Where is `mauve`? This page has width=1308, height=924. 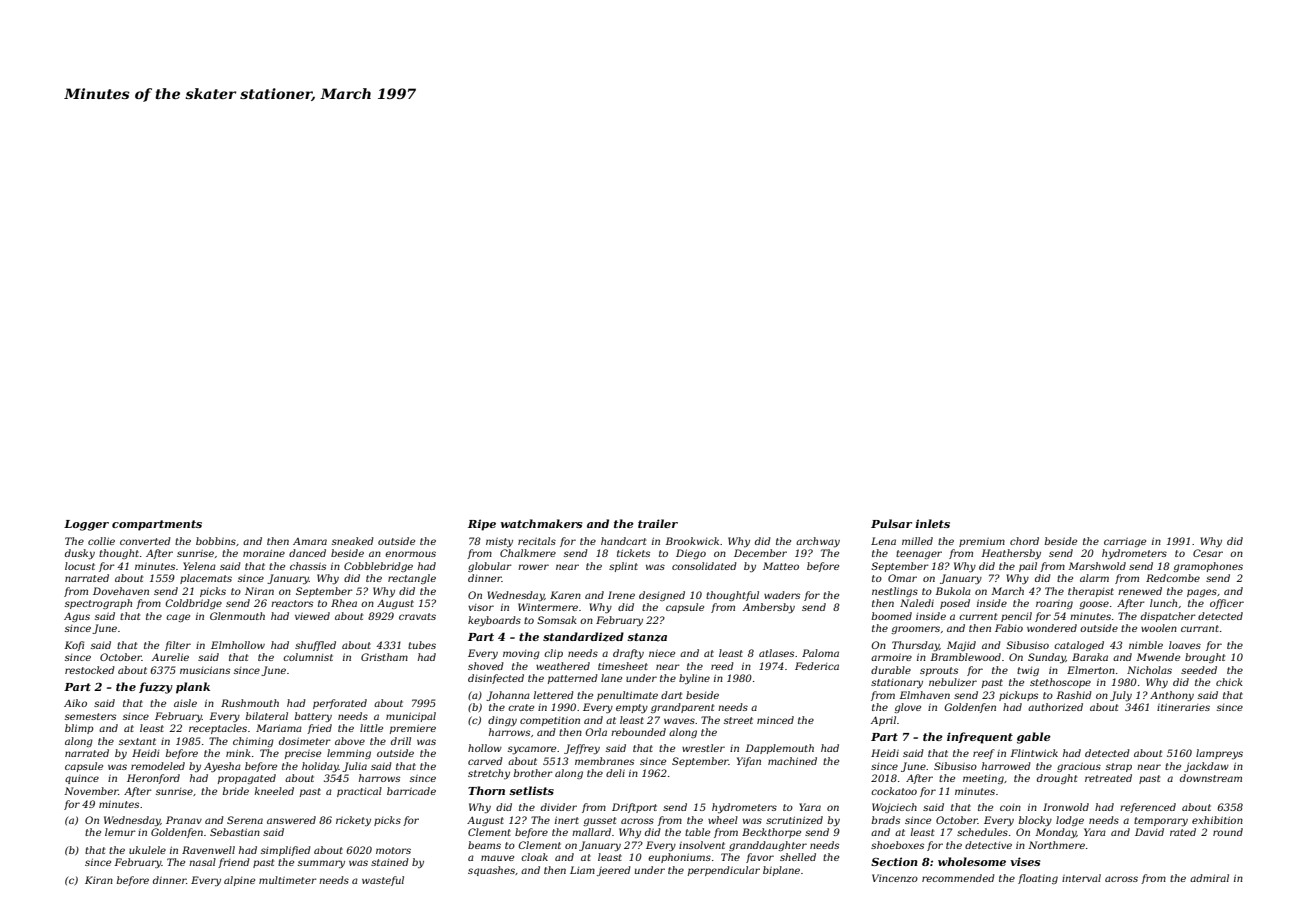 mauve is located at coordinates (497, 858).
